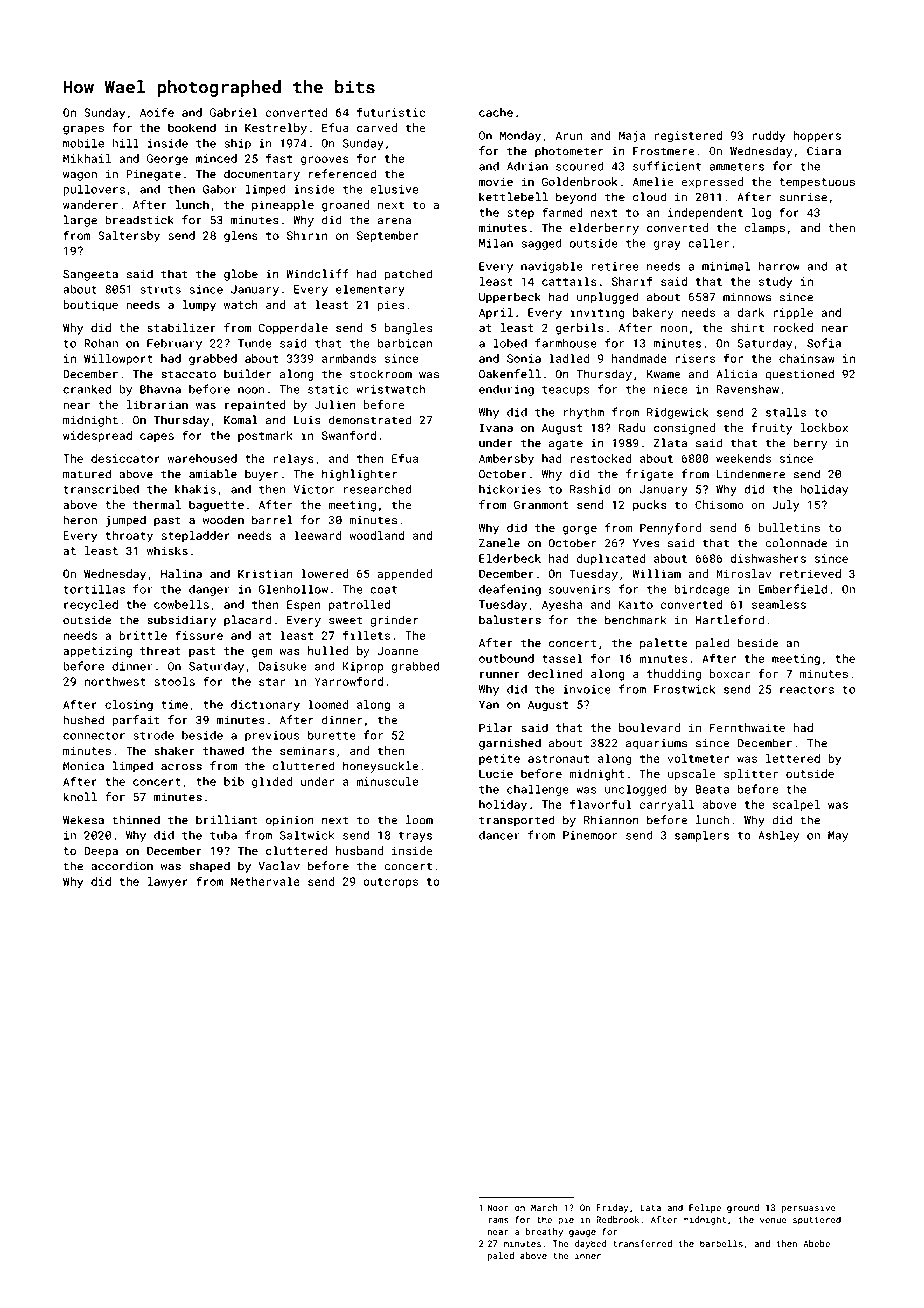  Describe the element at coordinates (168, 882) in the image. I see `lawyer` at that location.
